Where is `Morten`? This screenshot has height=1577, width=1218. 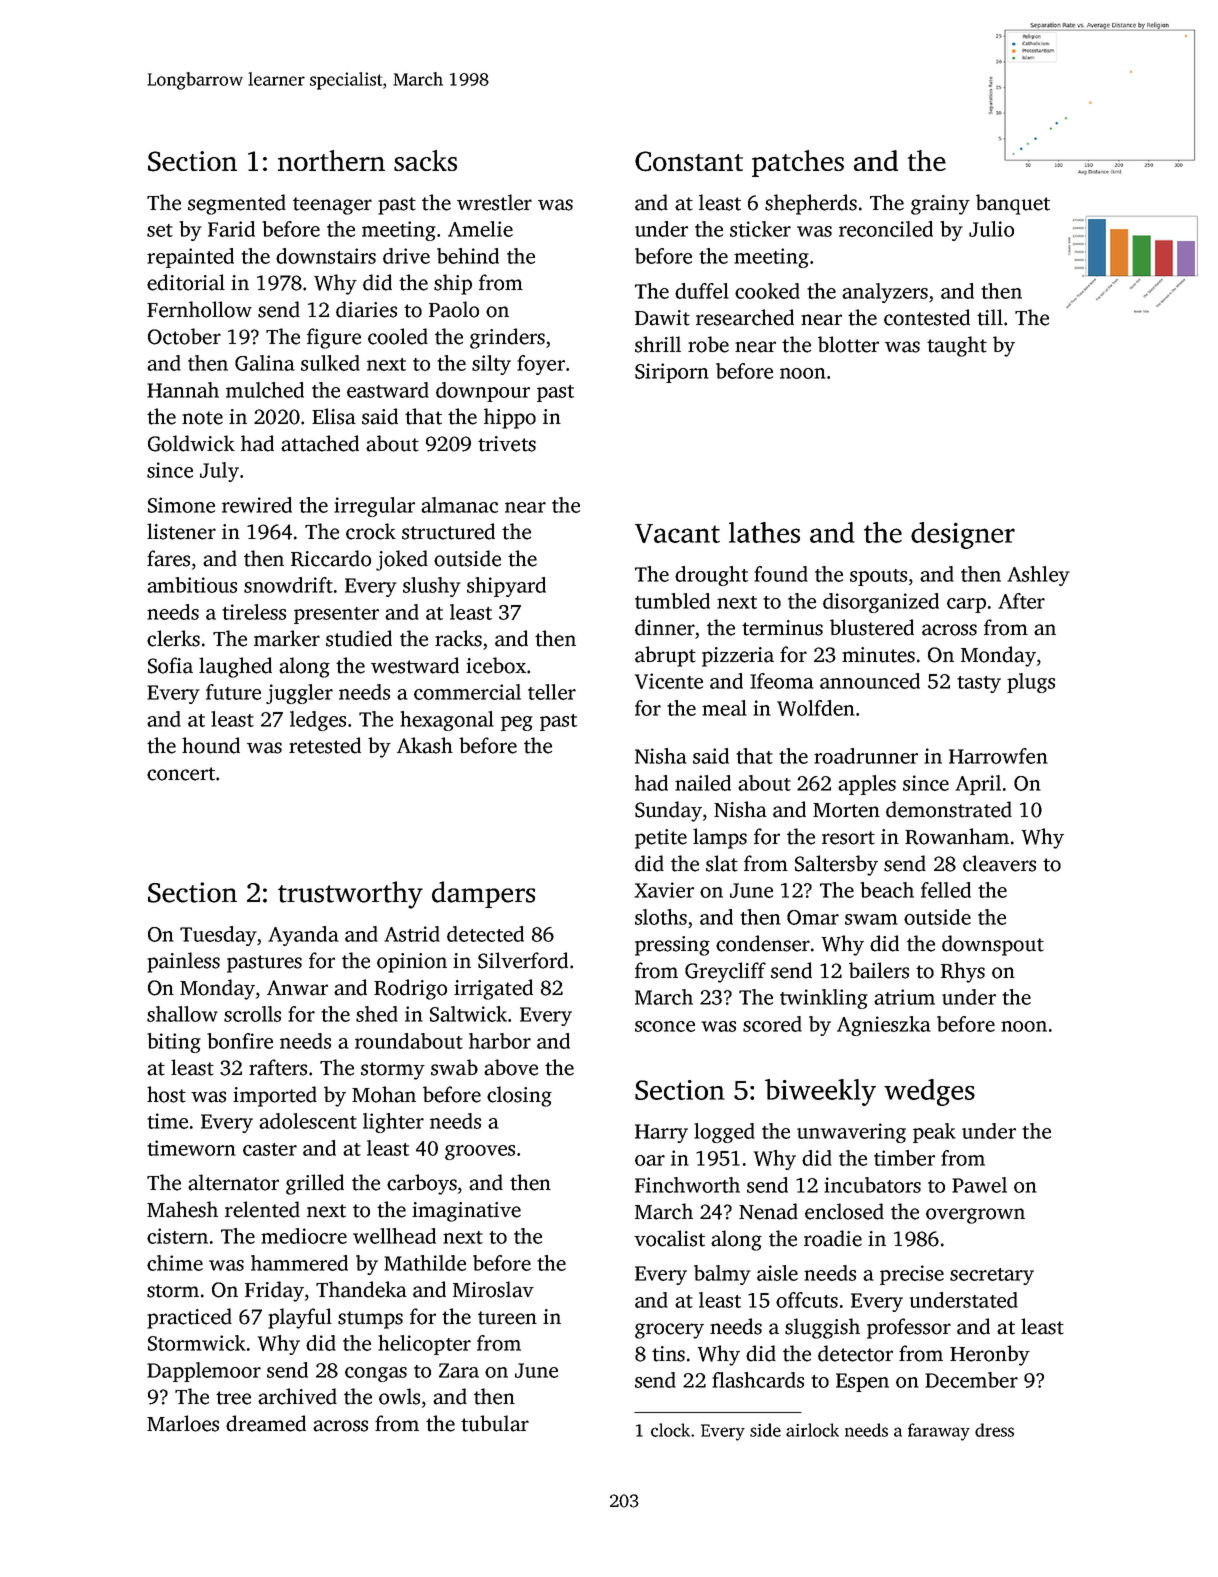 Morten is located at coordinates (846, 810).
